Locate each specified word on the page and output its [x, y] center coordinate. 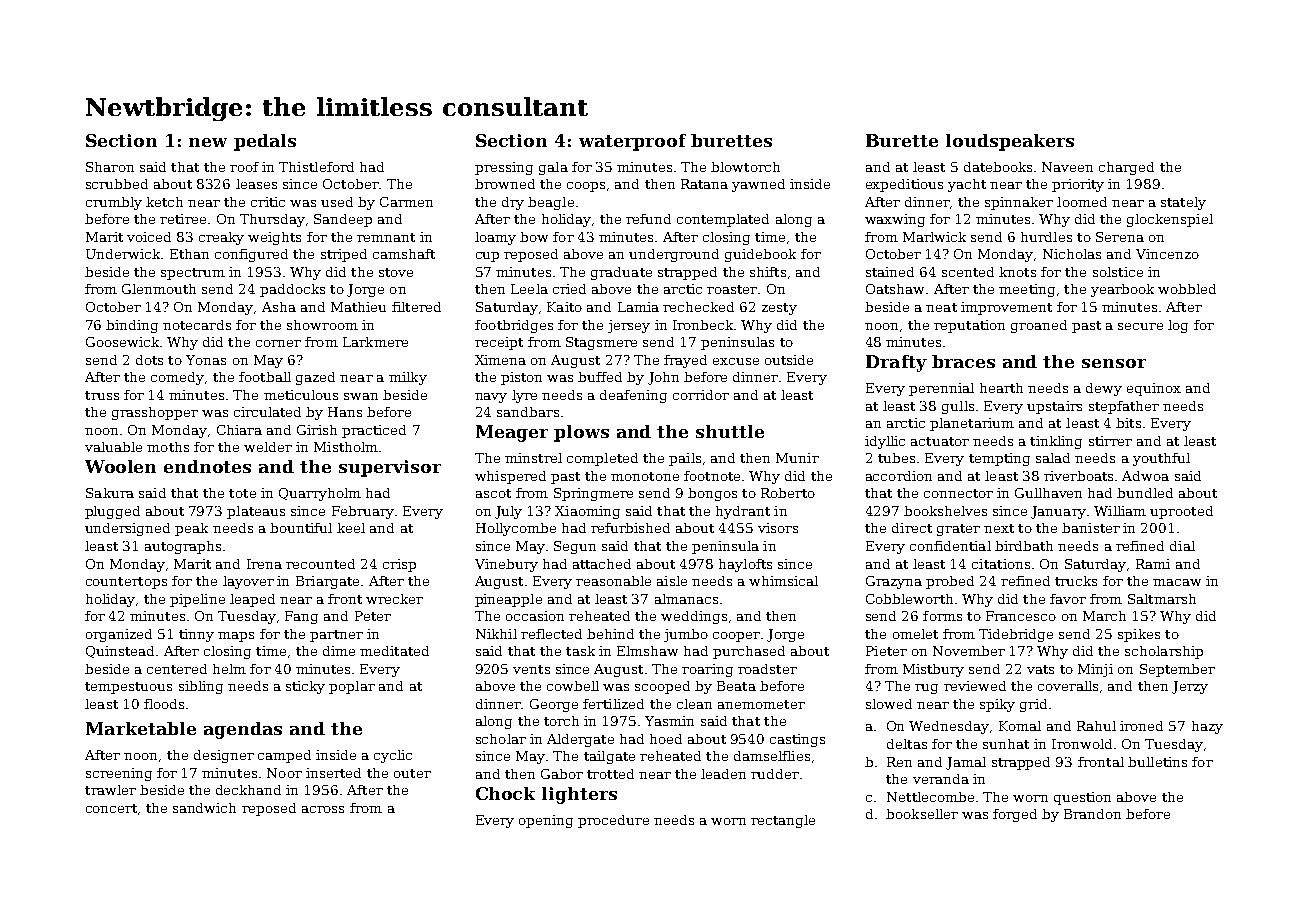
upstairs [1054, 407]
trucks [1076, 581]
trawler [110, 790]
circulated [267, 412]
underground [674, 255]
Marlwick [934, 237]
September [1177, 670]
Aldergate [580, 740]
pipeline [197, 600]
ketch [164, 202]
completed [602, 459]
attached [602, 564]
